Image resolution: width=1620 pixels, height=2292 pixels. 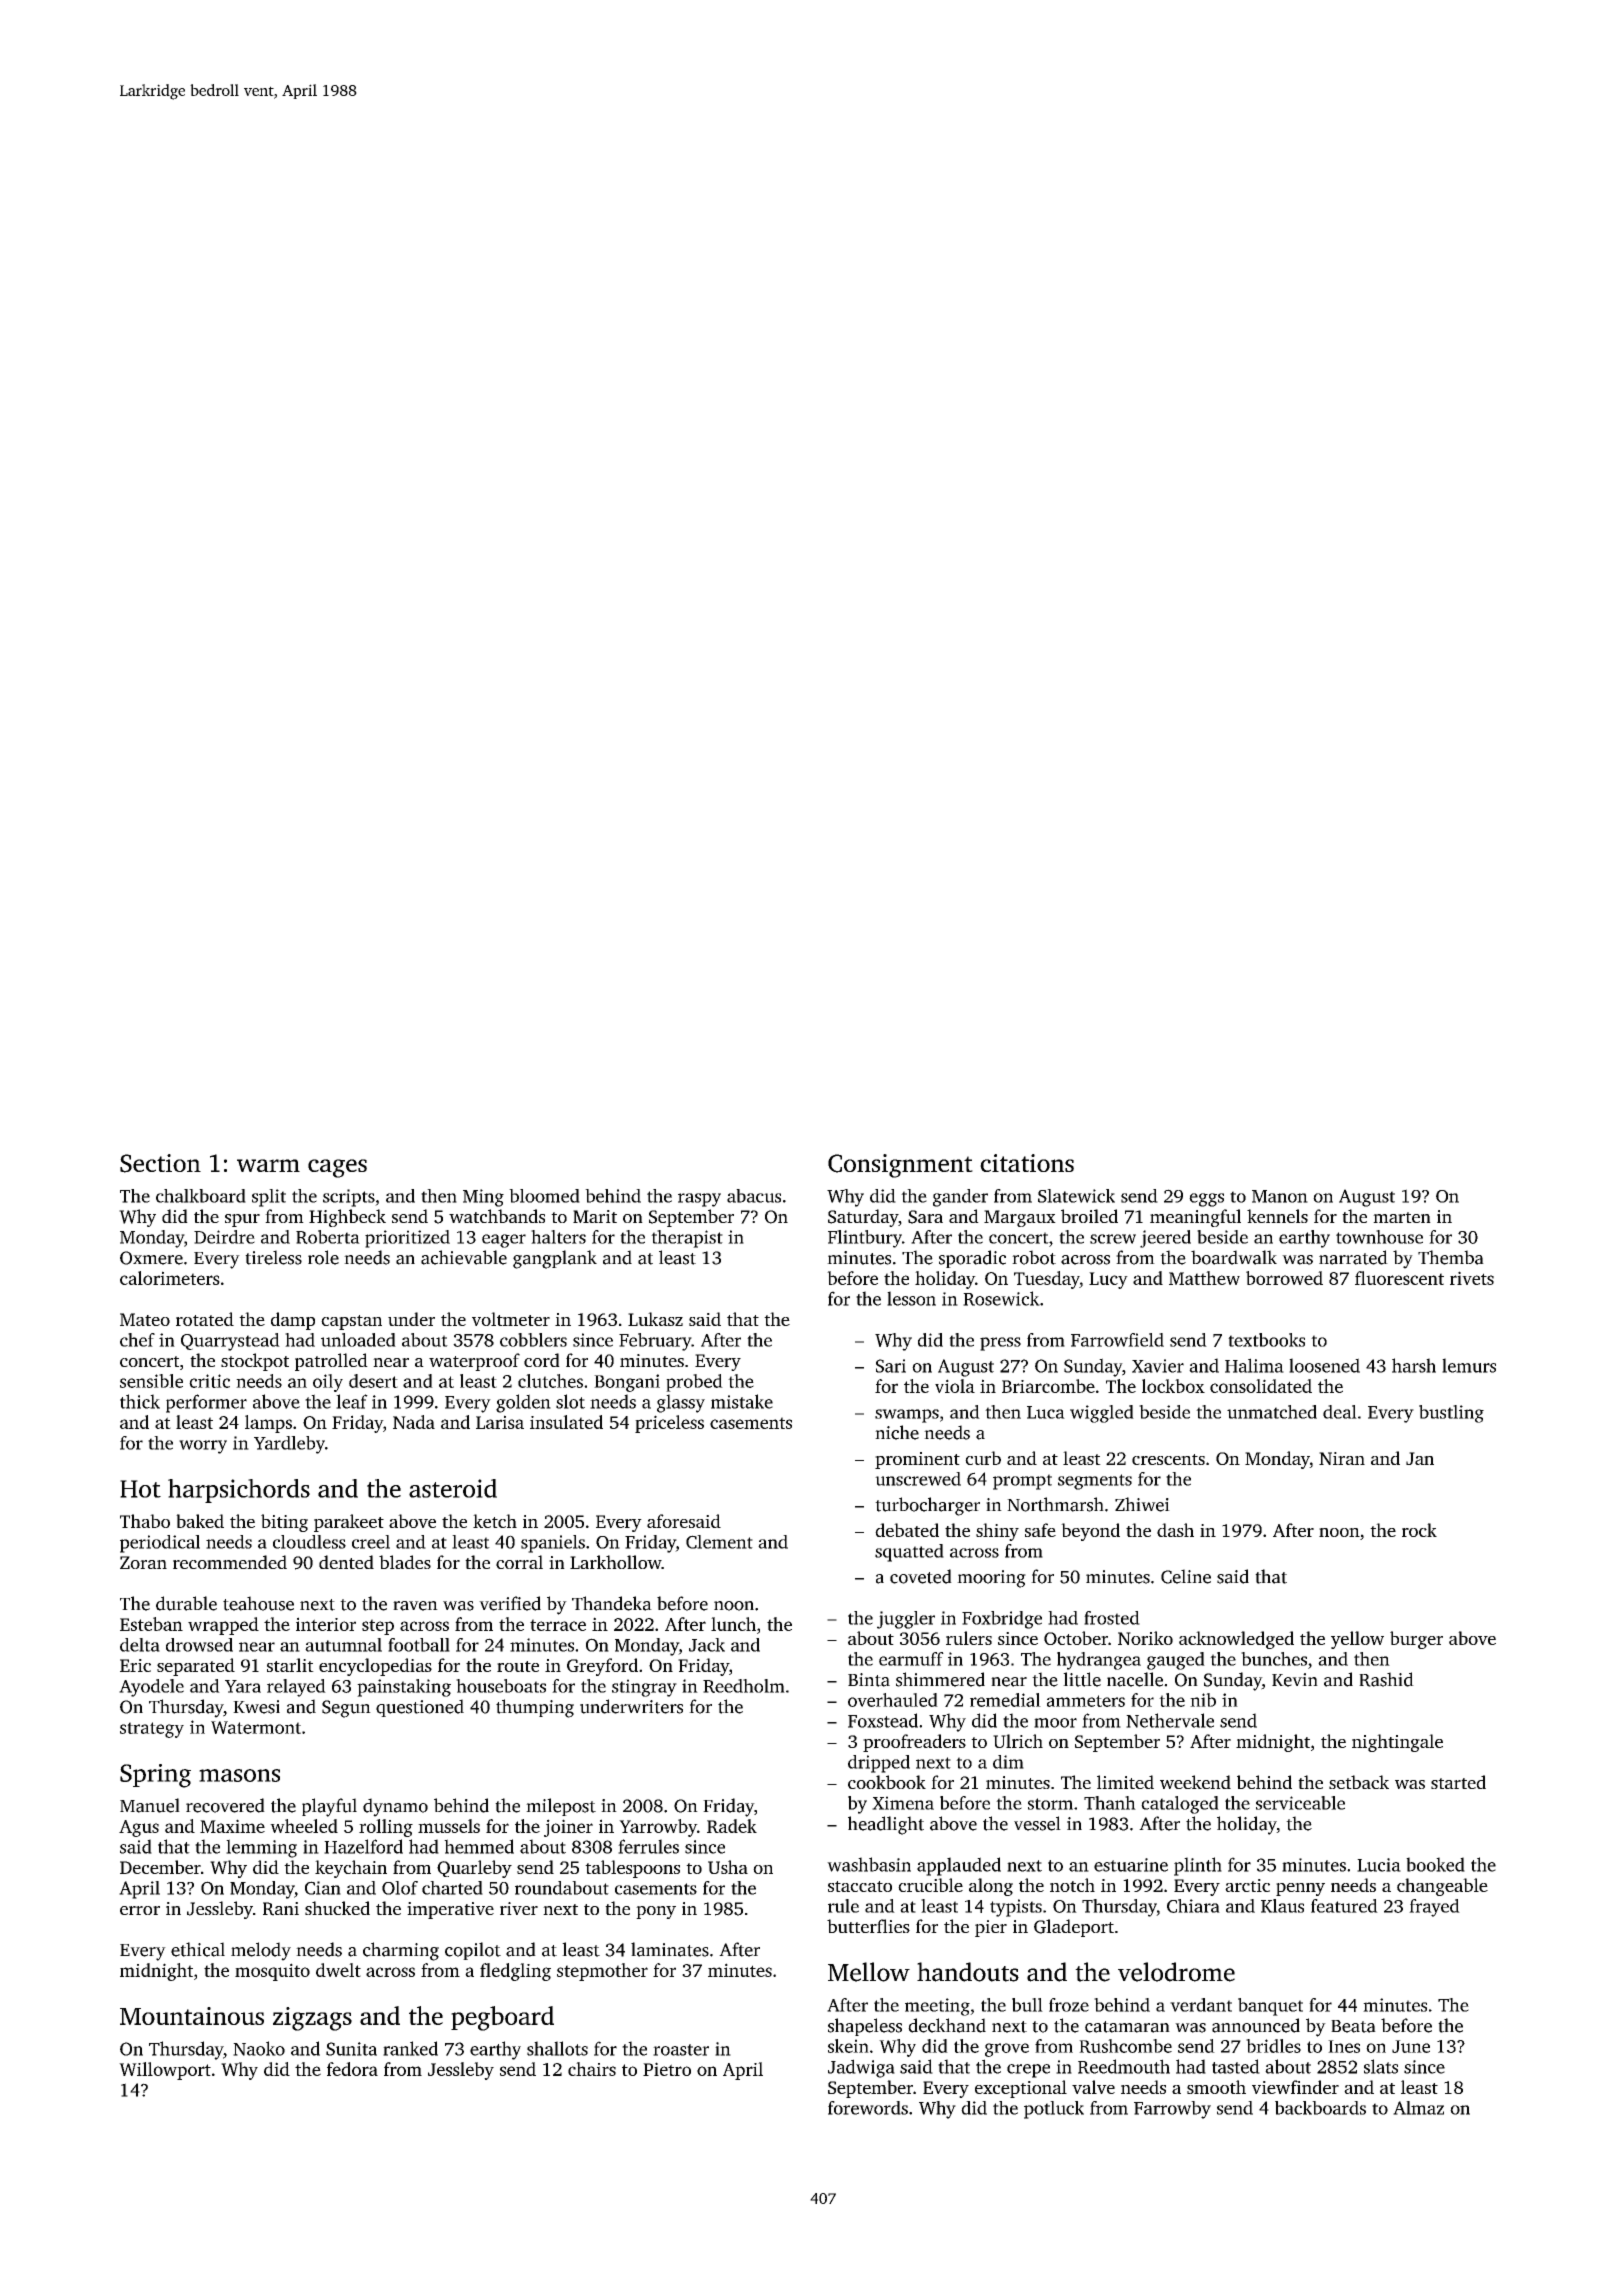 What do you see at coordinates (495, 1521) in the image?
I see `ketch` at bounding box center [495, 1521].
